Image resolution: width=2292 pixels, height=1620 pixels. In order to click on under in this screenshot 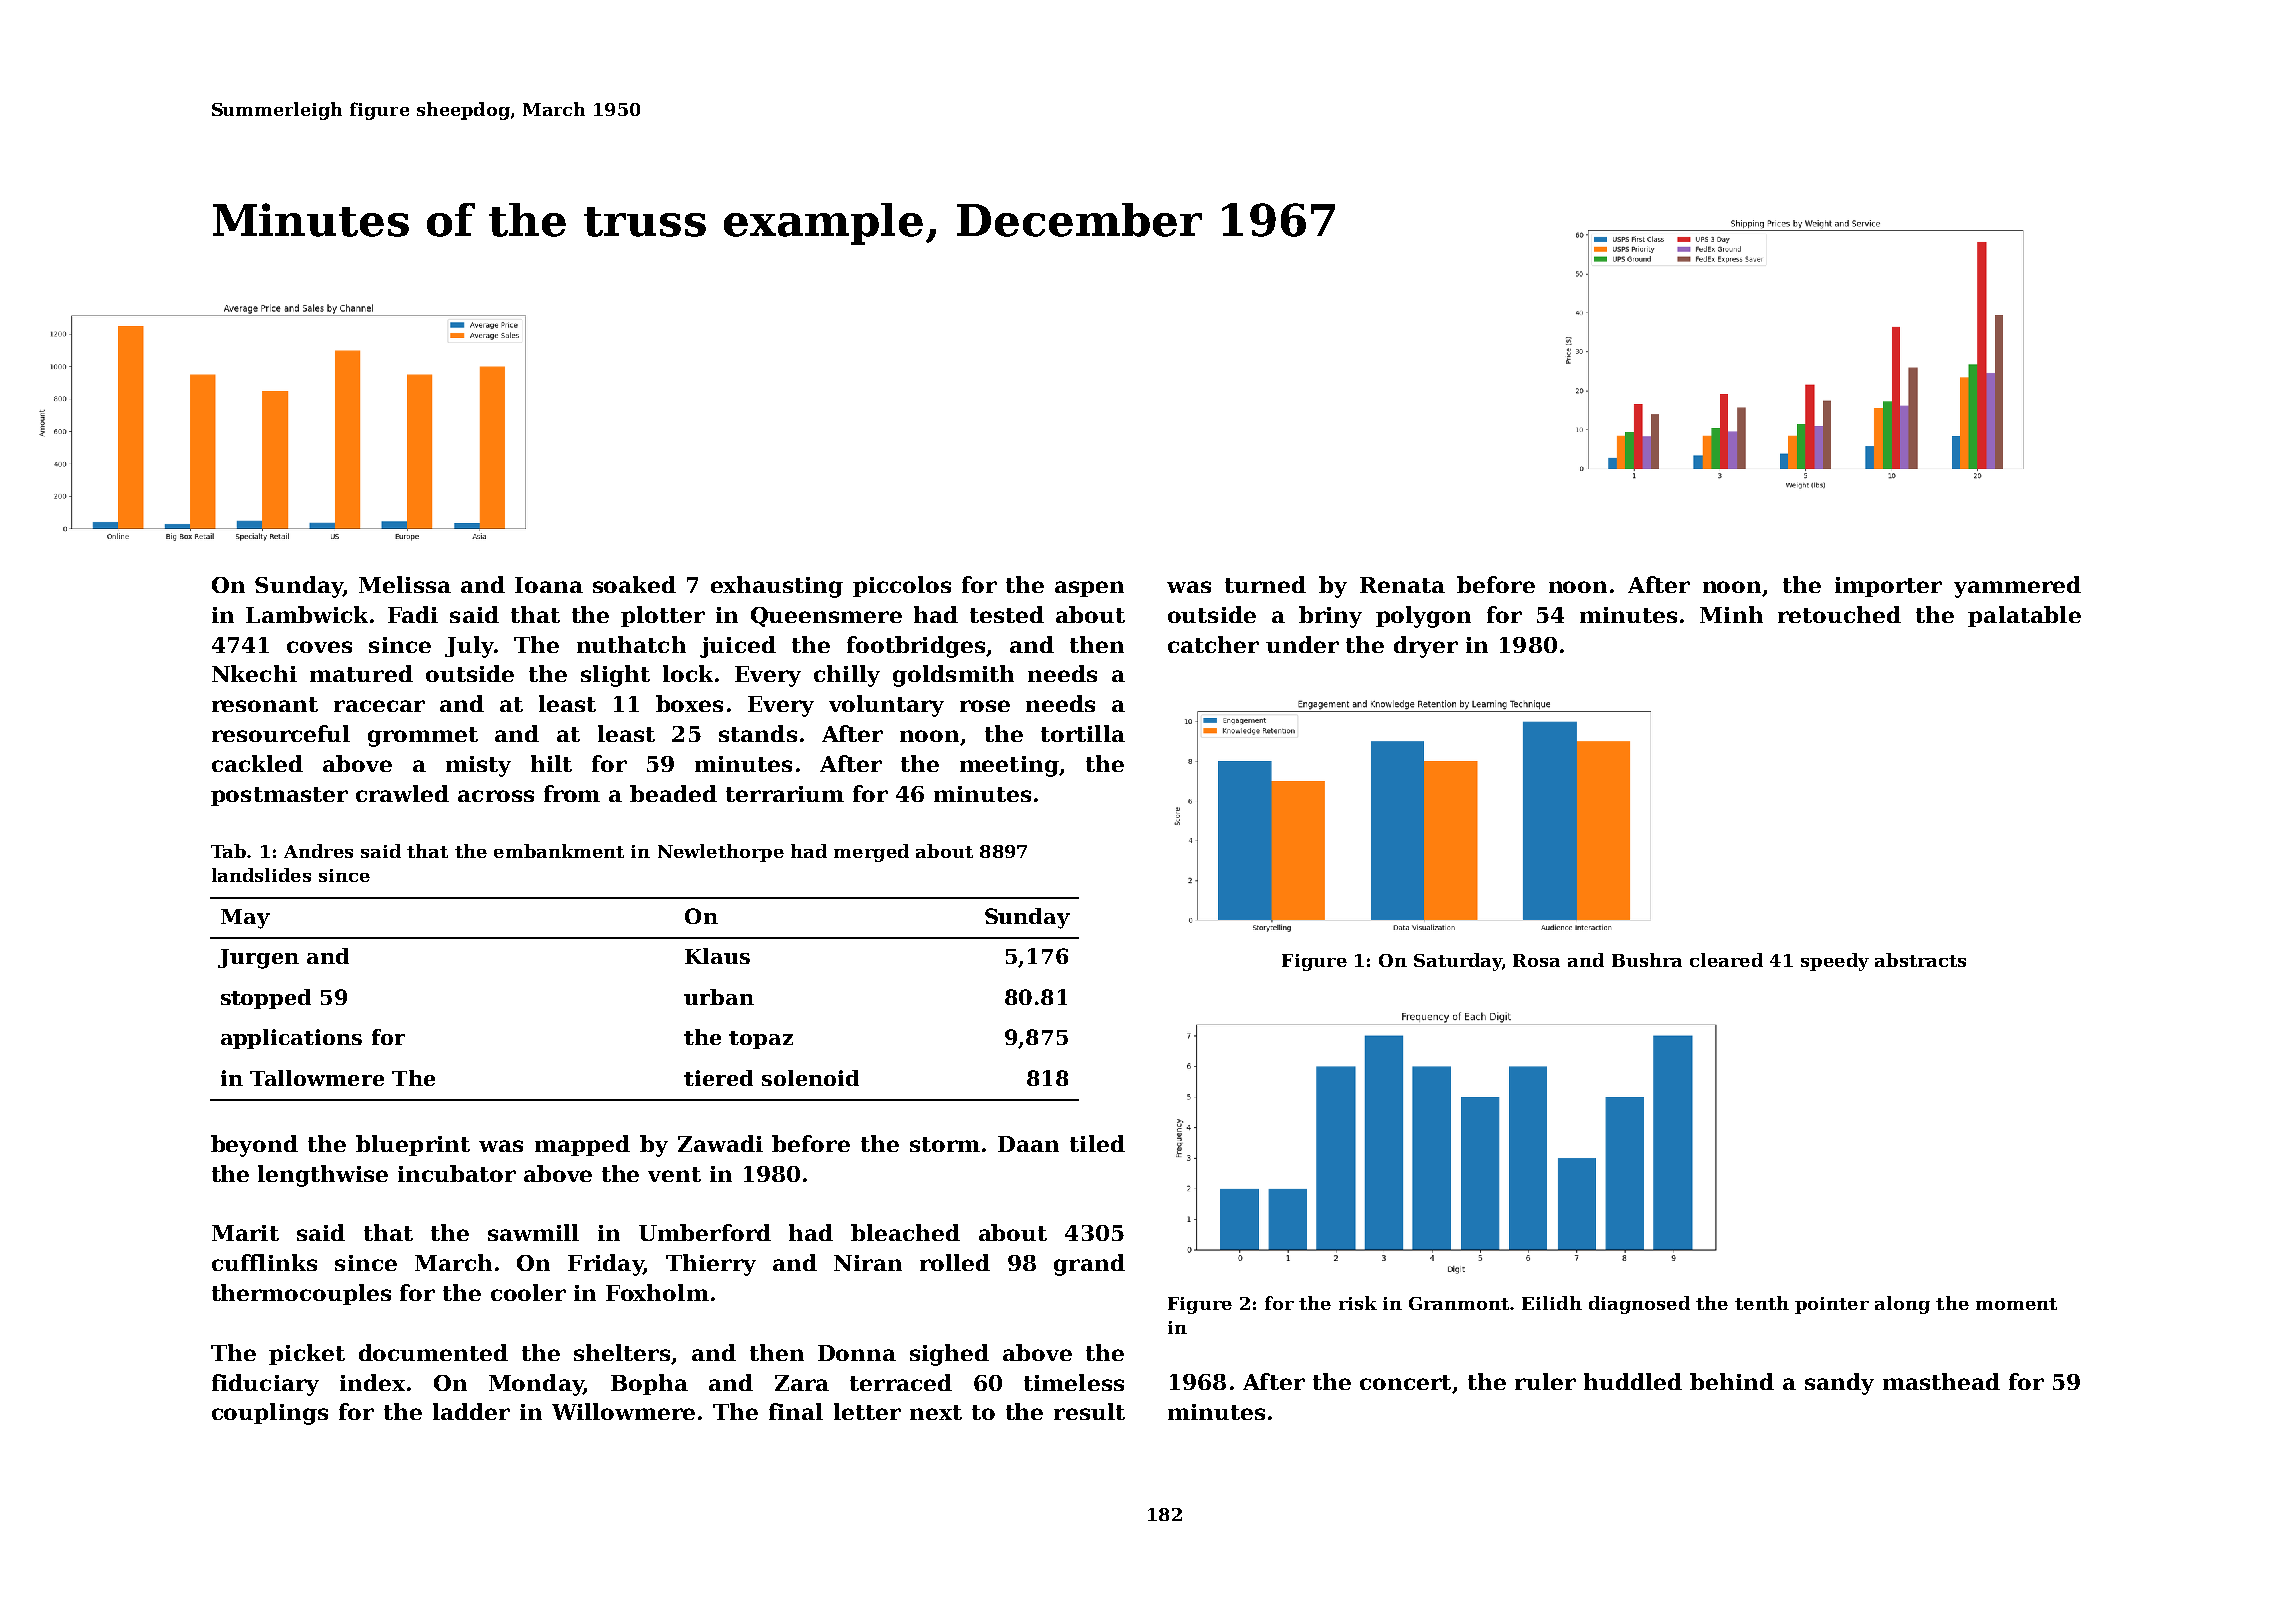, I will do `click(1302, 644)`.
